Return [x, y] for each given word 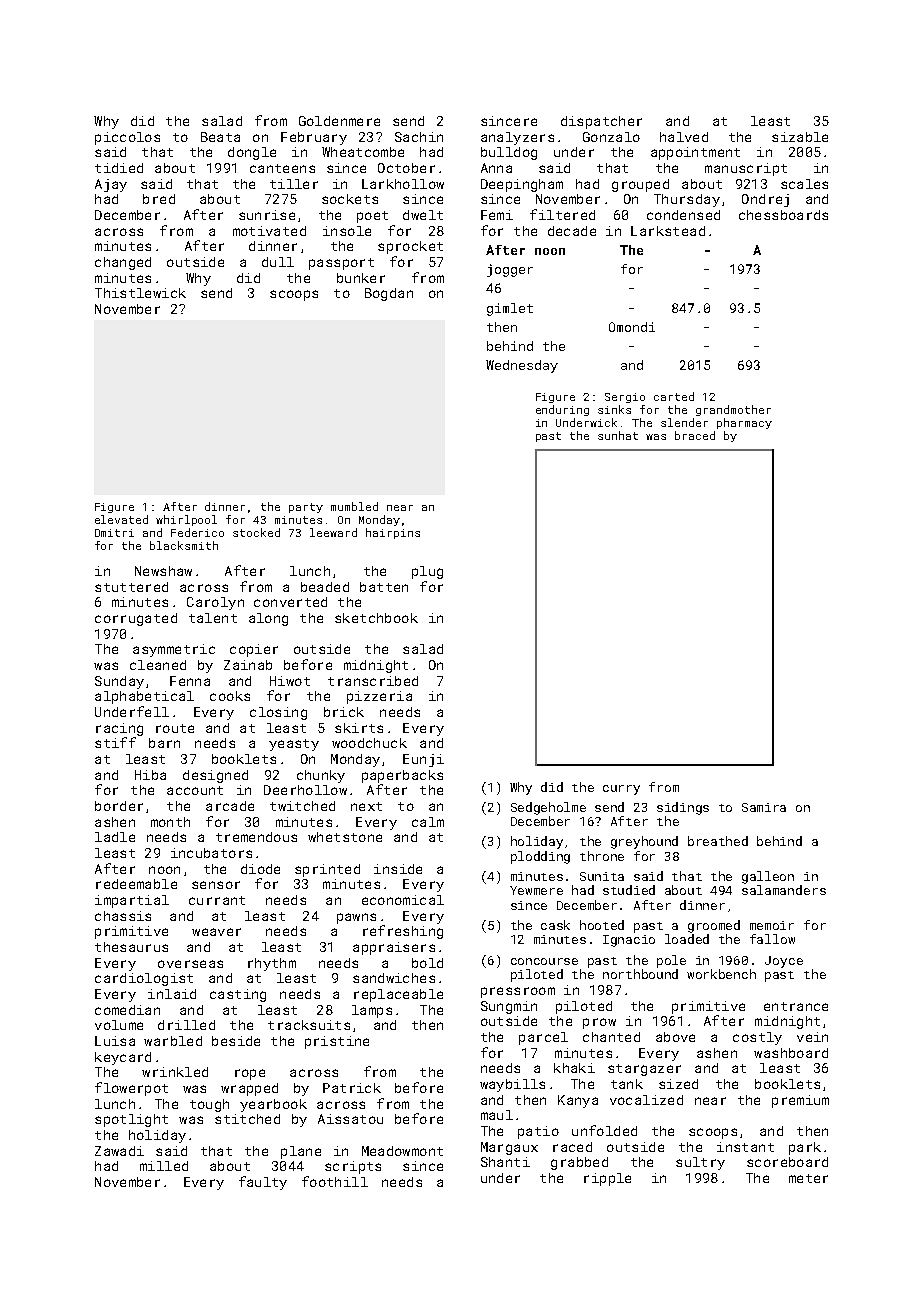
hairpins [393, 533]
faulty [263, 1183]
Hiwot [290, 681]
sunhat [618, 435]
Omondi [632, 327]
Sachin [419, 137]
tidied [119, 168]
